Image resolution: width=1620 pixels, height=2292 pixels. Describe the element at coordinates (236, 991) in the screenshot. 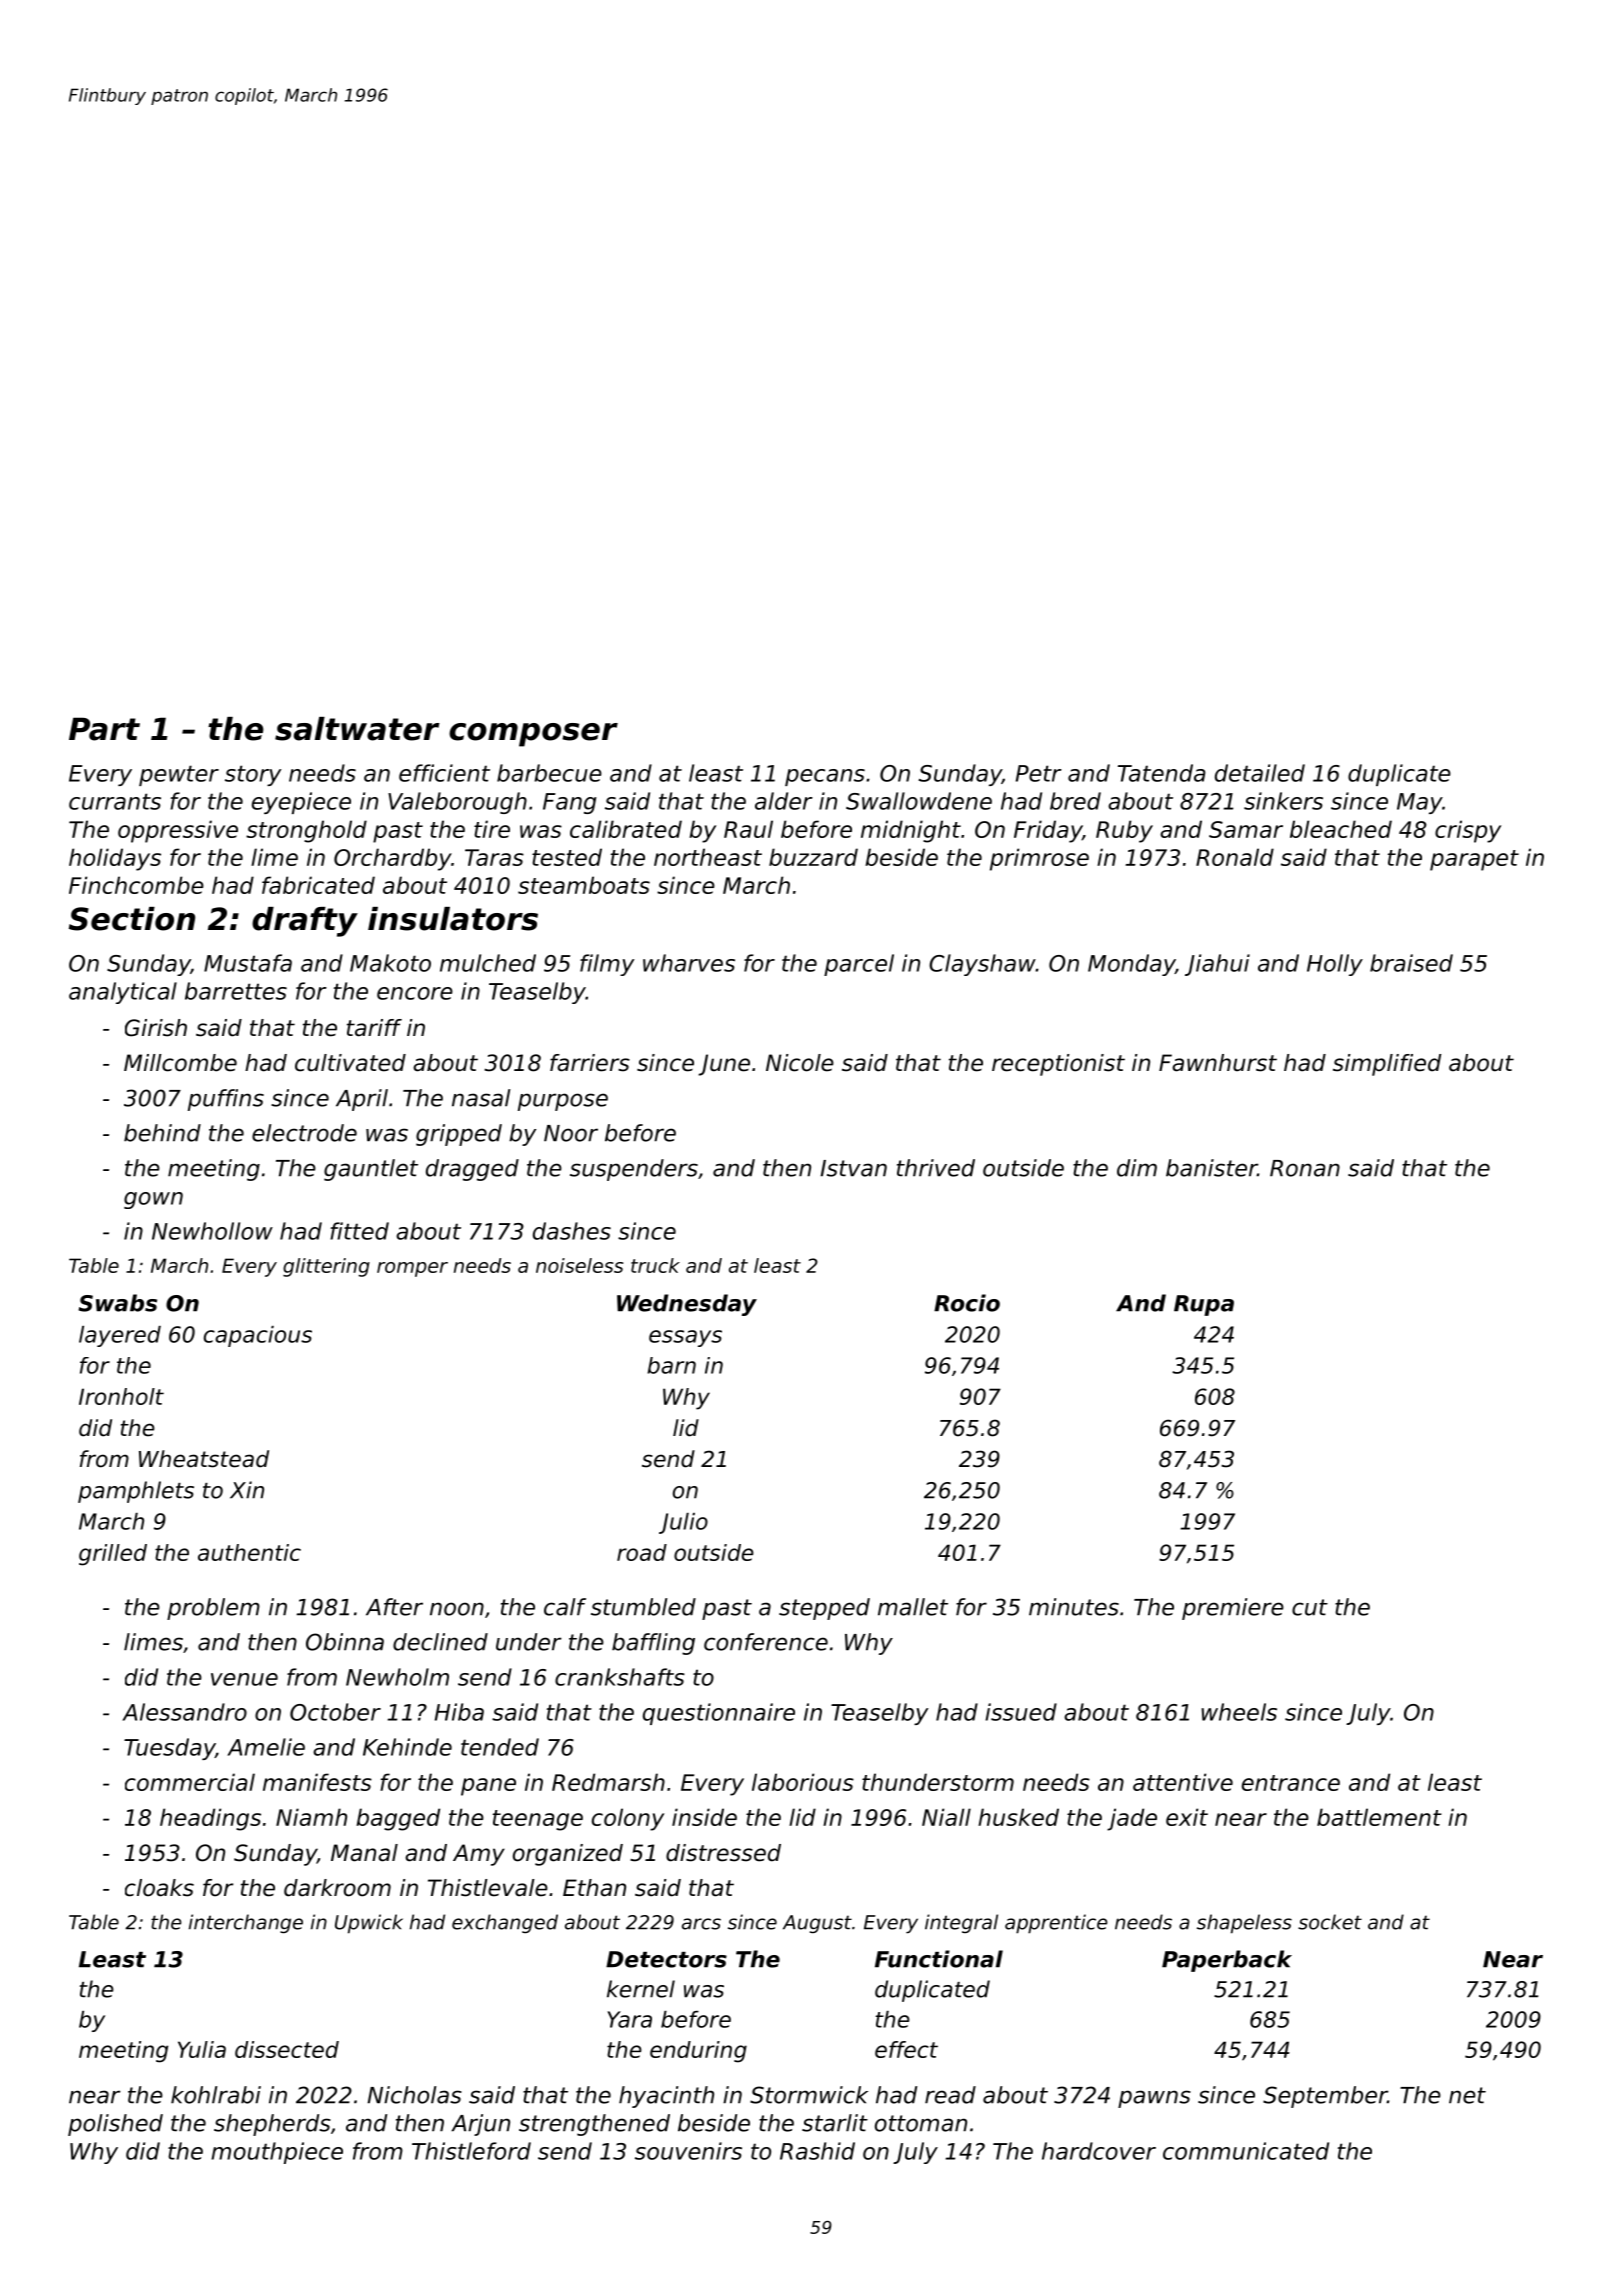

I see `barrettes` at that location.
